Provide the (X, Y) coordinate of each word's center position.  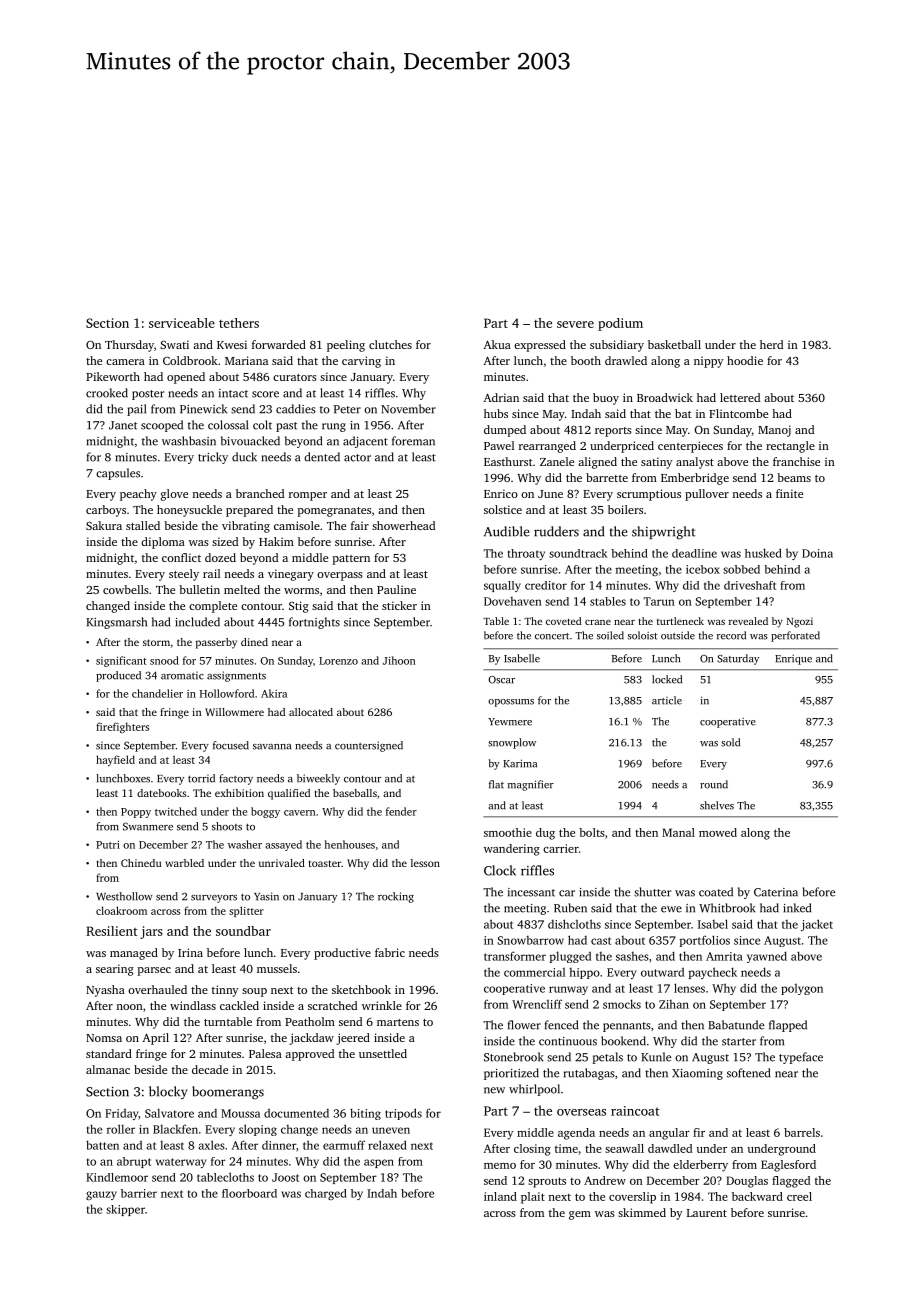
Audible (507, 531)
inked (797, 908)
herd (771, 344)
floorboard (249, 1193)
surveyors (214, 899)
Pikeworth (113, 376)
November (408, 409)
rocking (396, 897)
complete (213, 607)
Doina (817, 553)
